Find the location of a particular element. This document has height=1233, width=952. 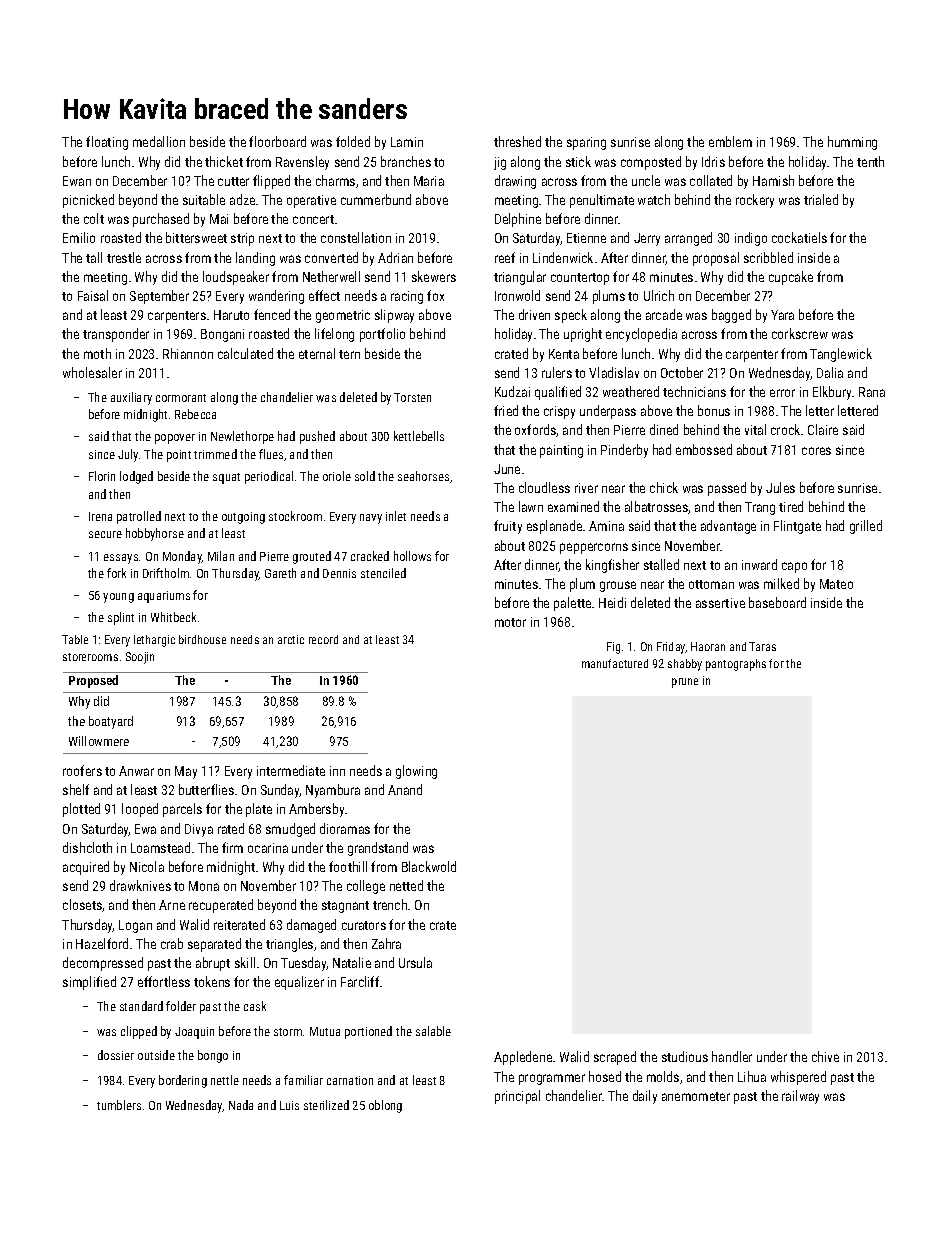

crispy is located at coordinates (559, 412).
